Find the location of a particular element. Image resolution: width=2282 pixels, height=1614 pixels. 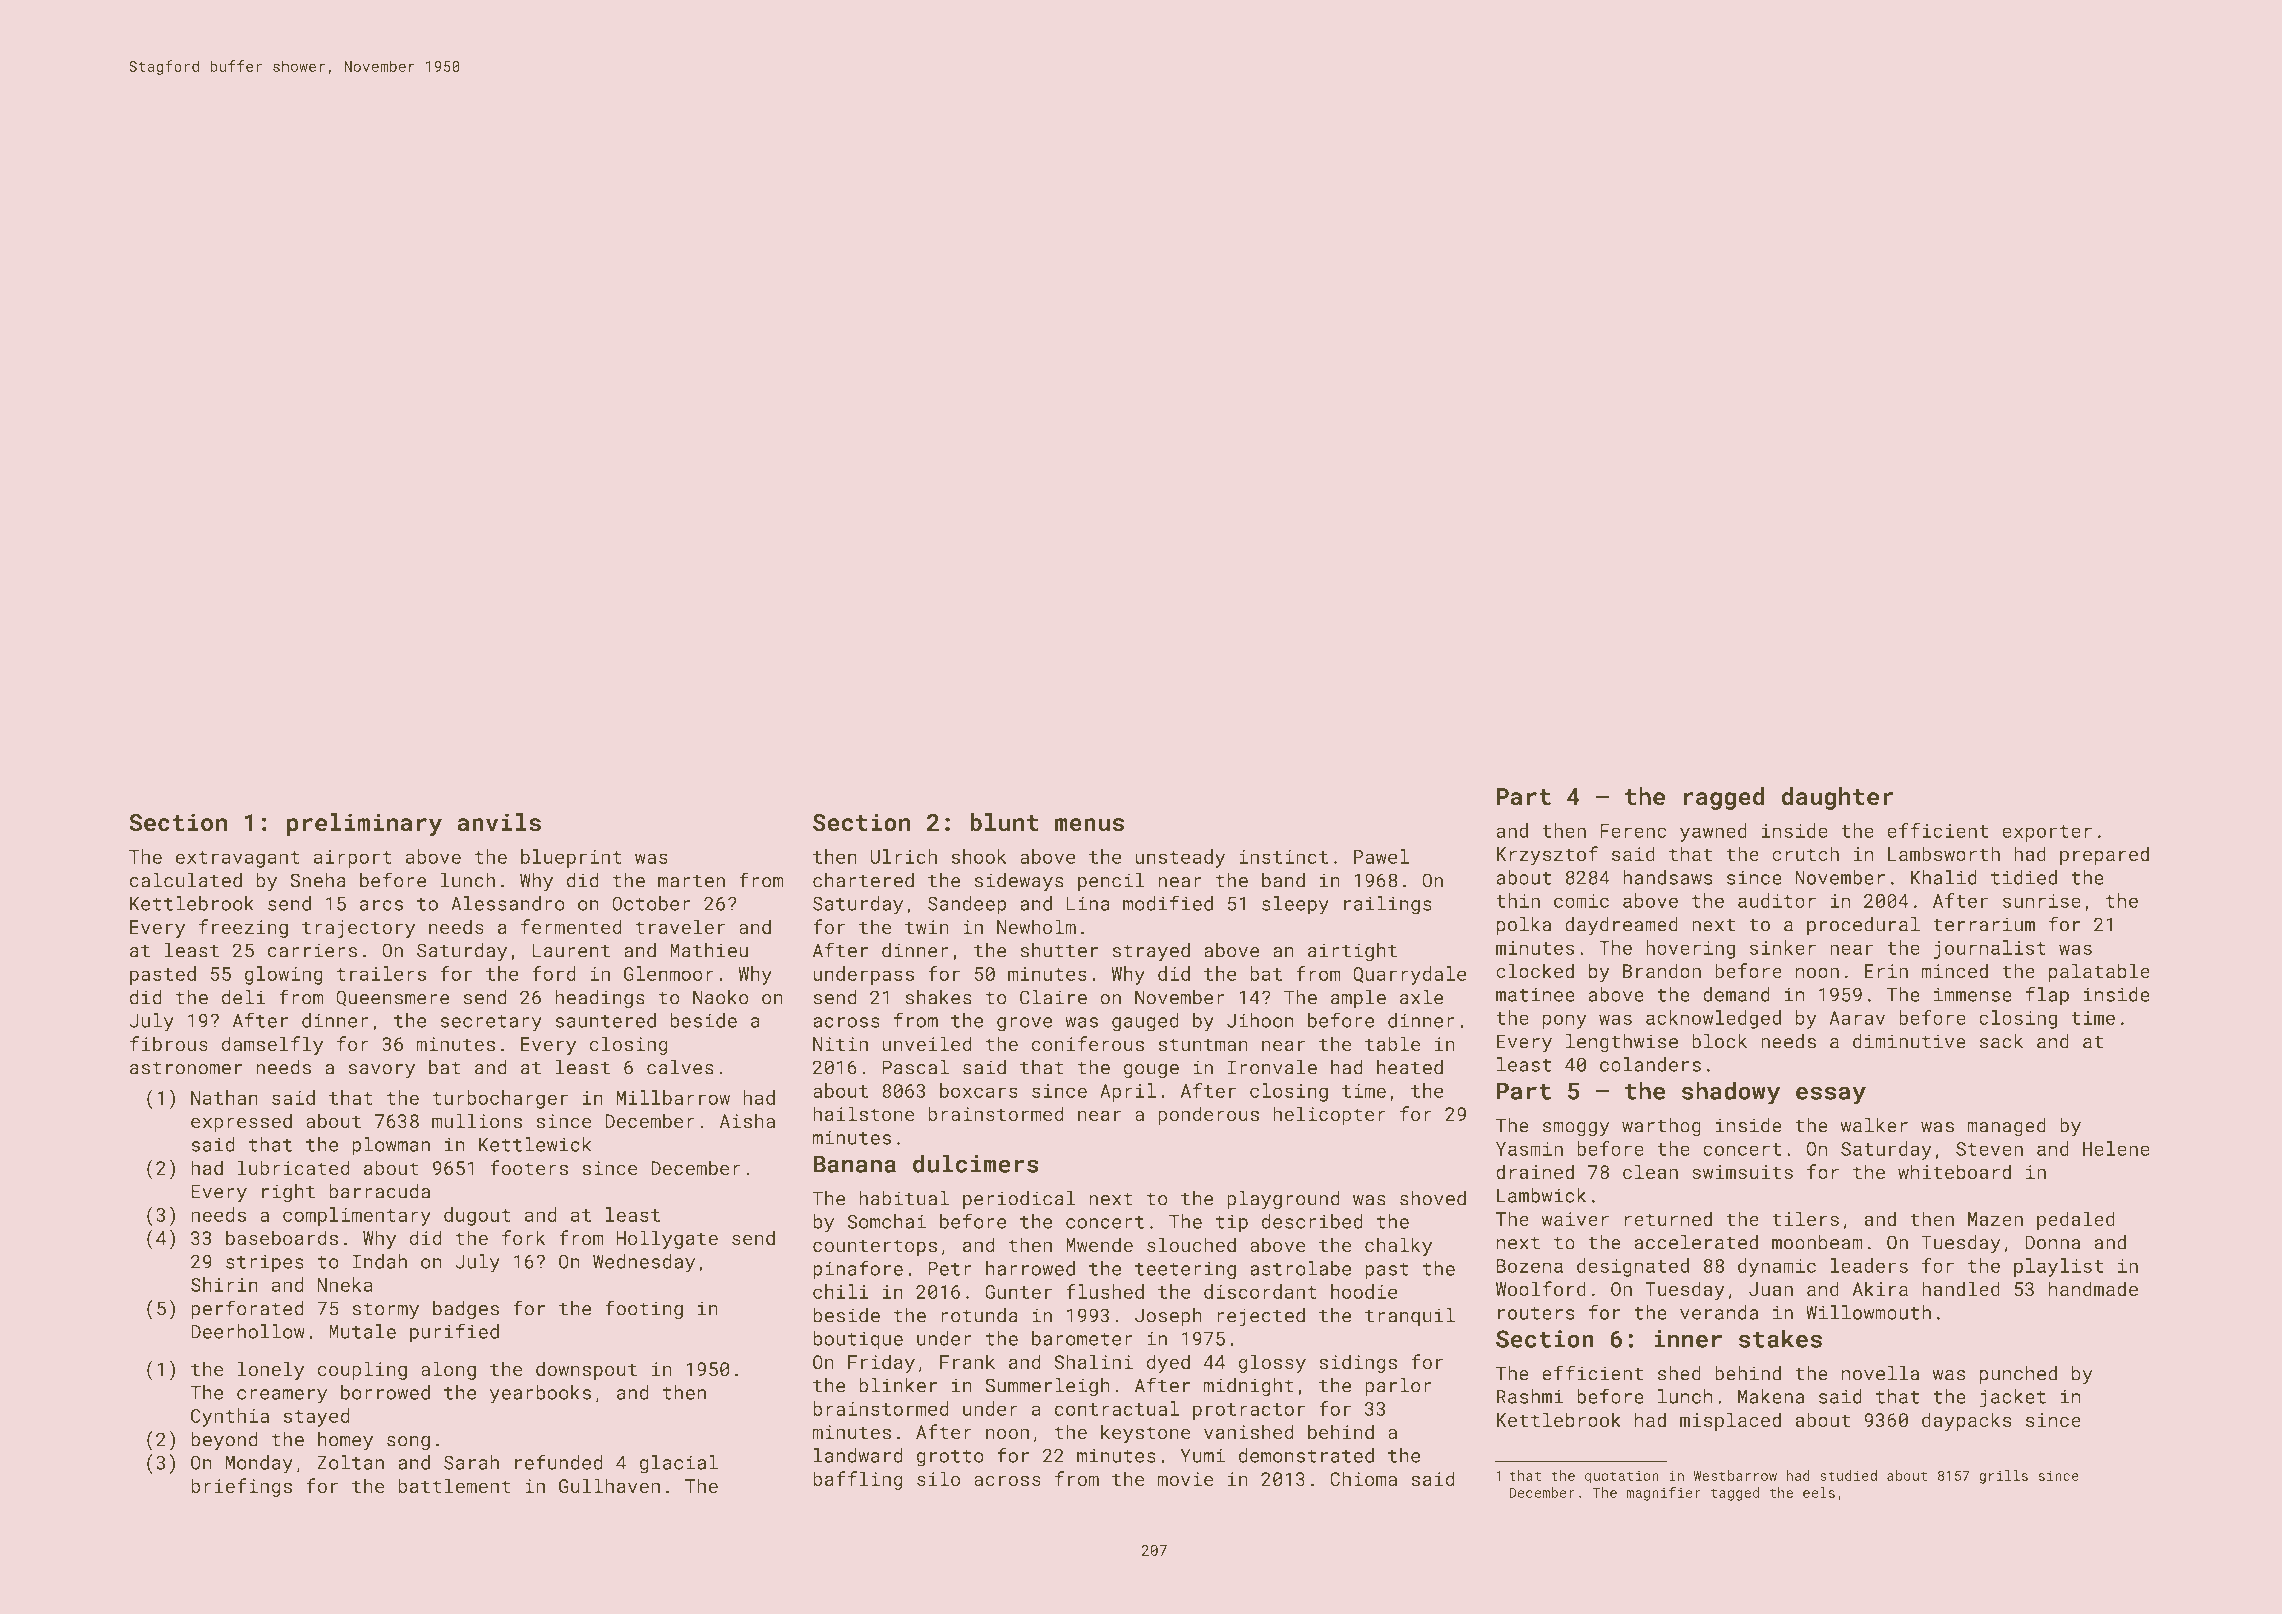

keystone is located at coordinates (1146, 1433).
